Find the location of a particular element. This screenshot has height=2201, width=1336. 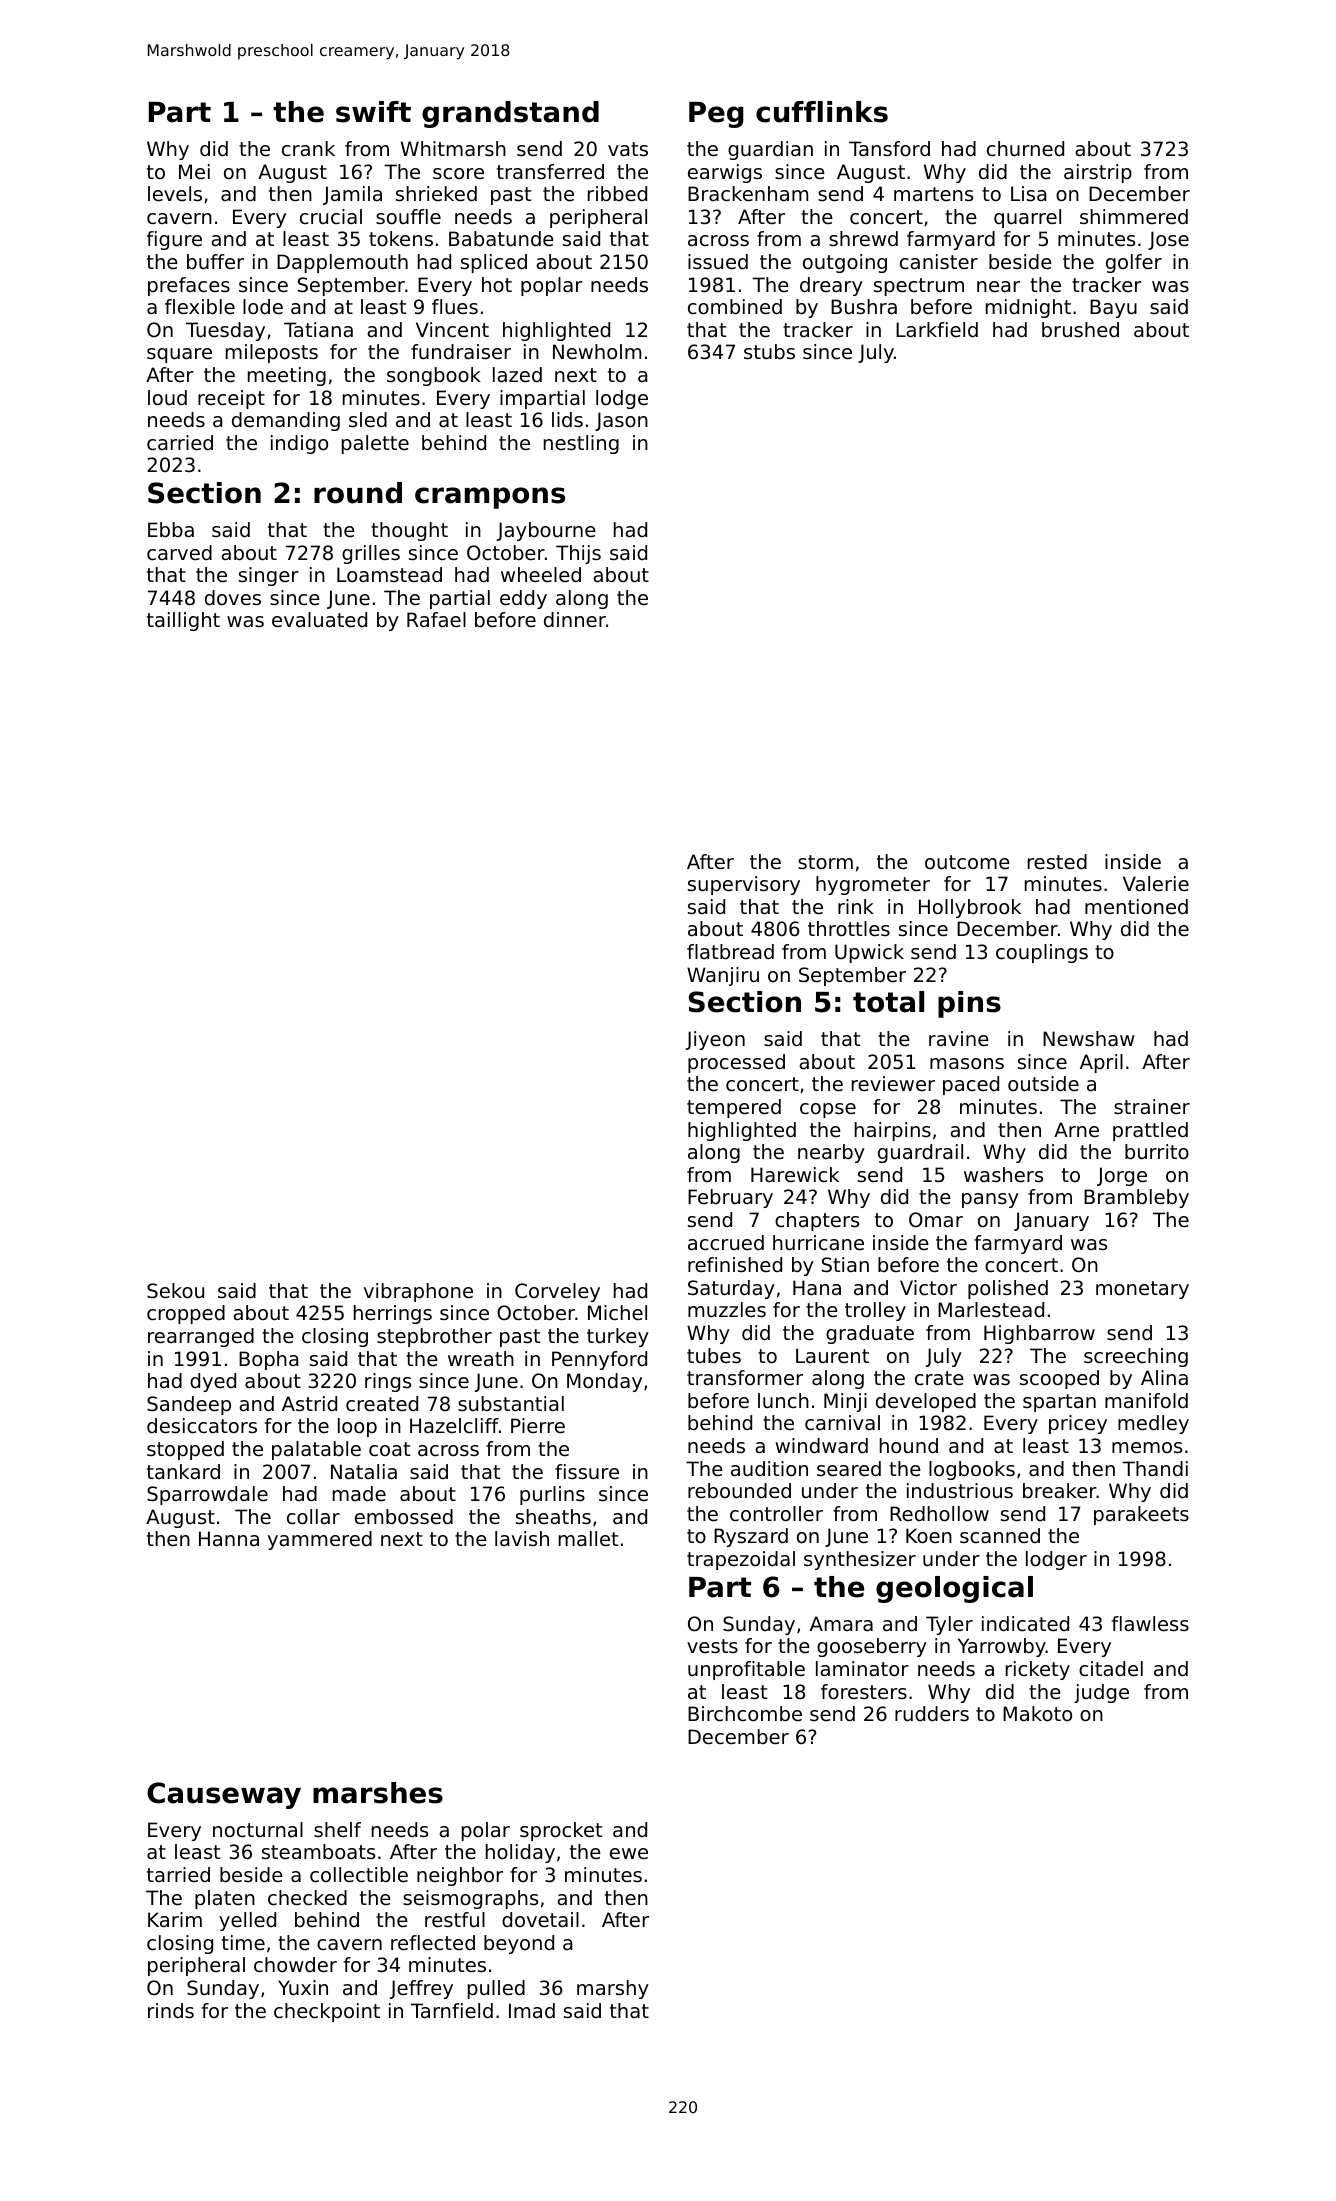

loud is located at coordinates (167, 398).
